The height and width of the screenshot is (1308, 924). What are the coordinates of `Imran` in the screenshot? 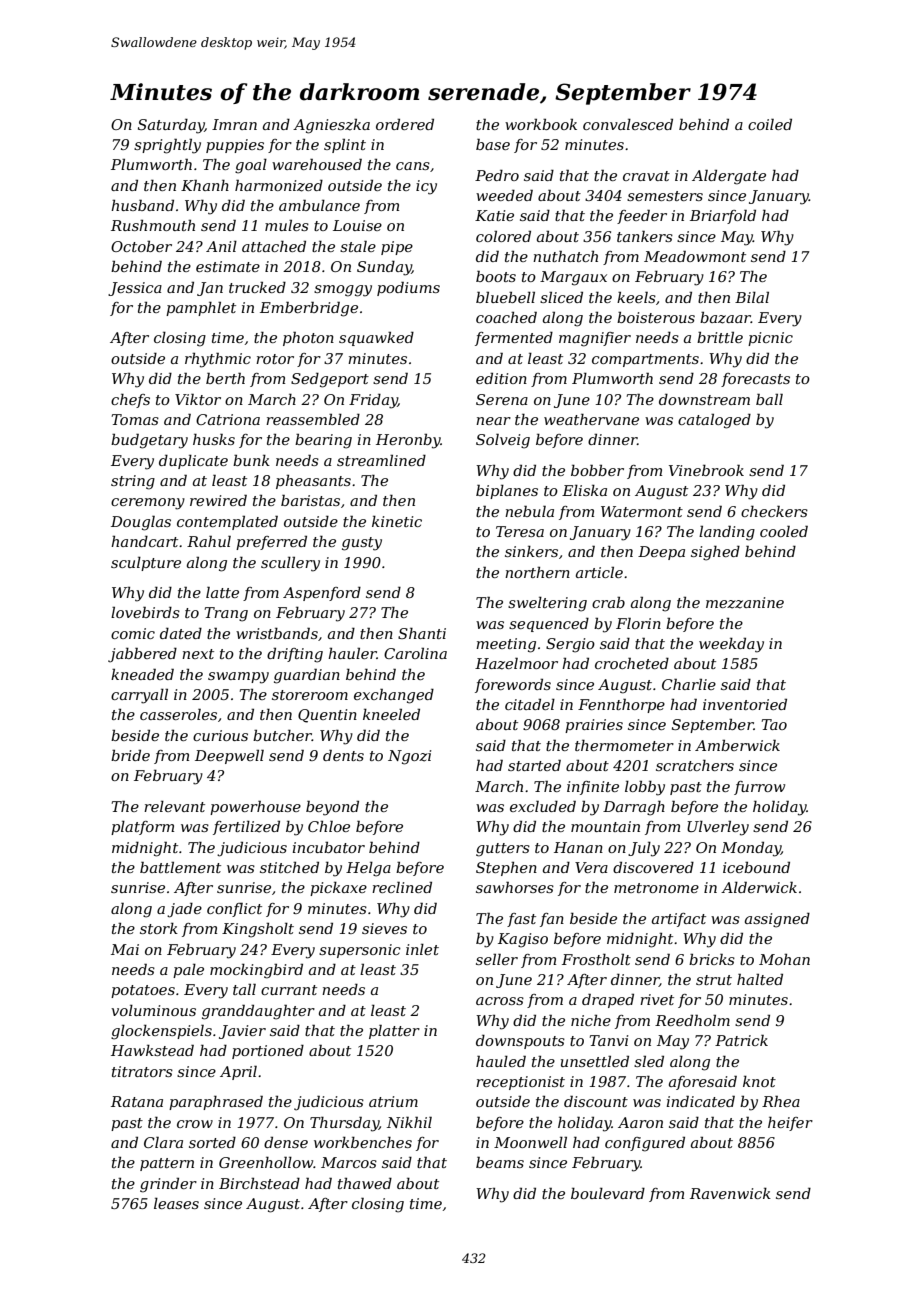 It's located at (234, 124).
